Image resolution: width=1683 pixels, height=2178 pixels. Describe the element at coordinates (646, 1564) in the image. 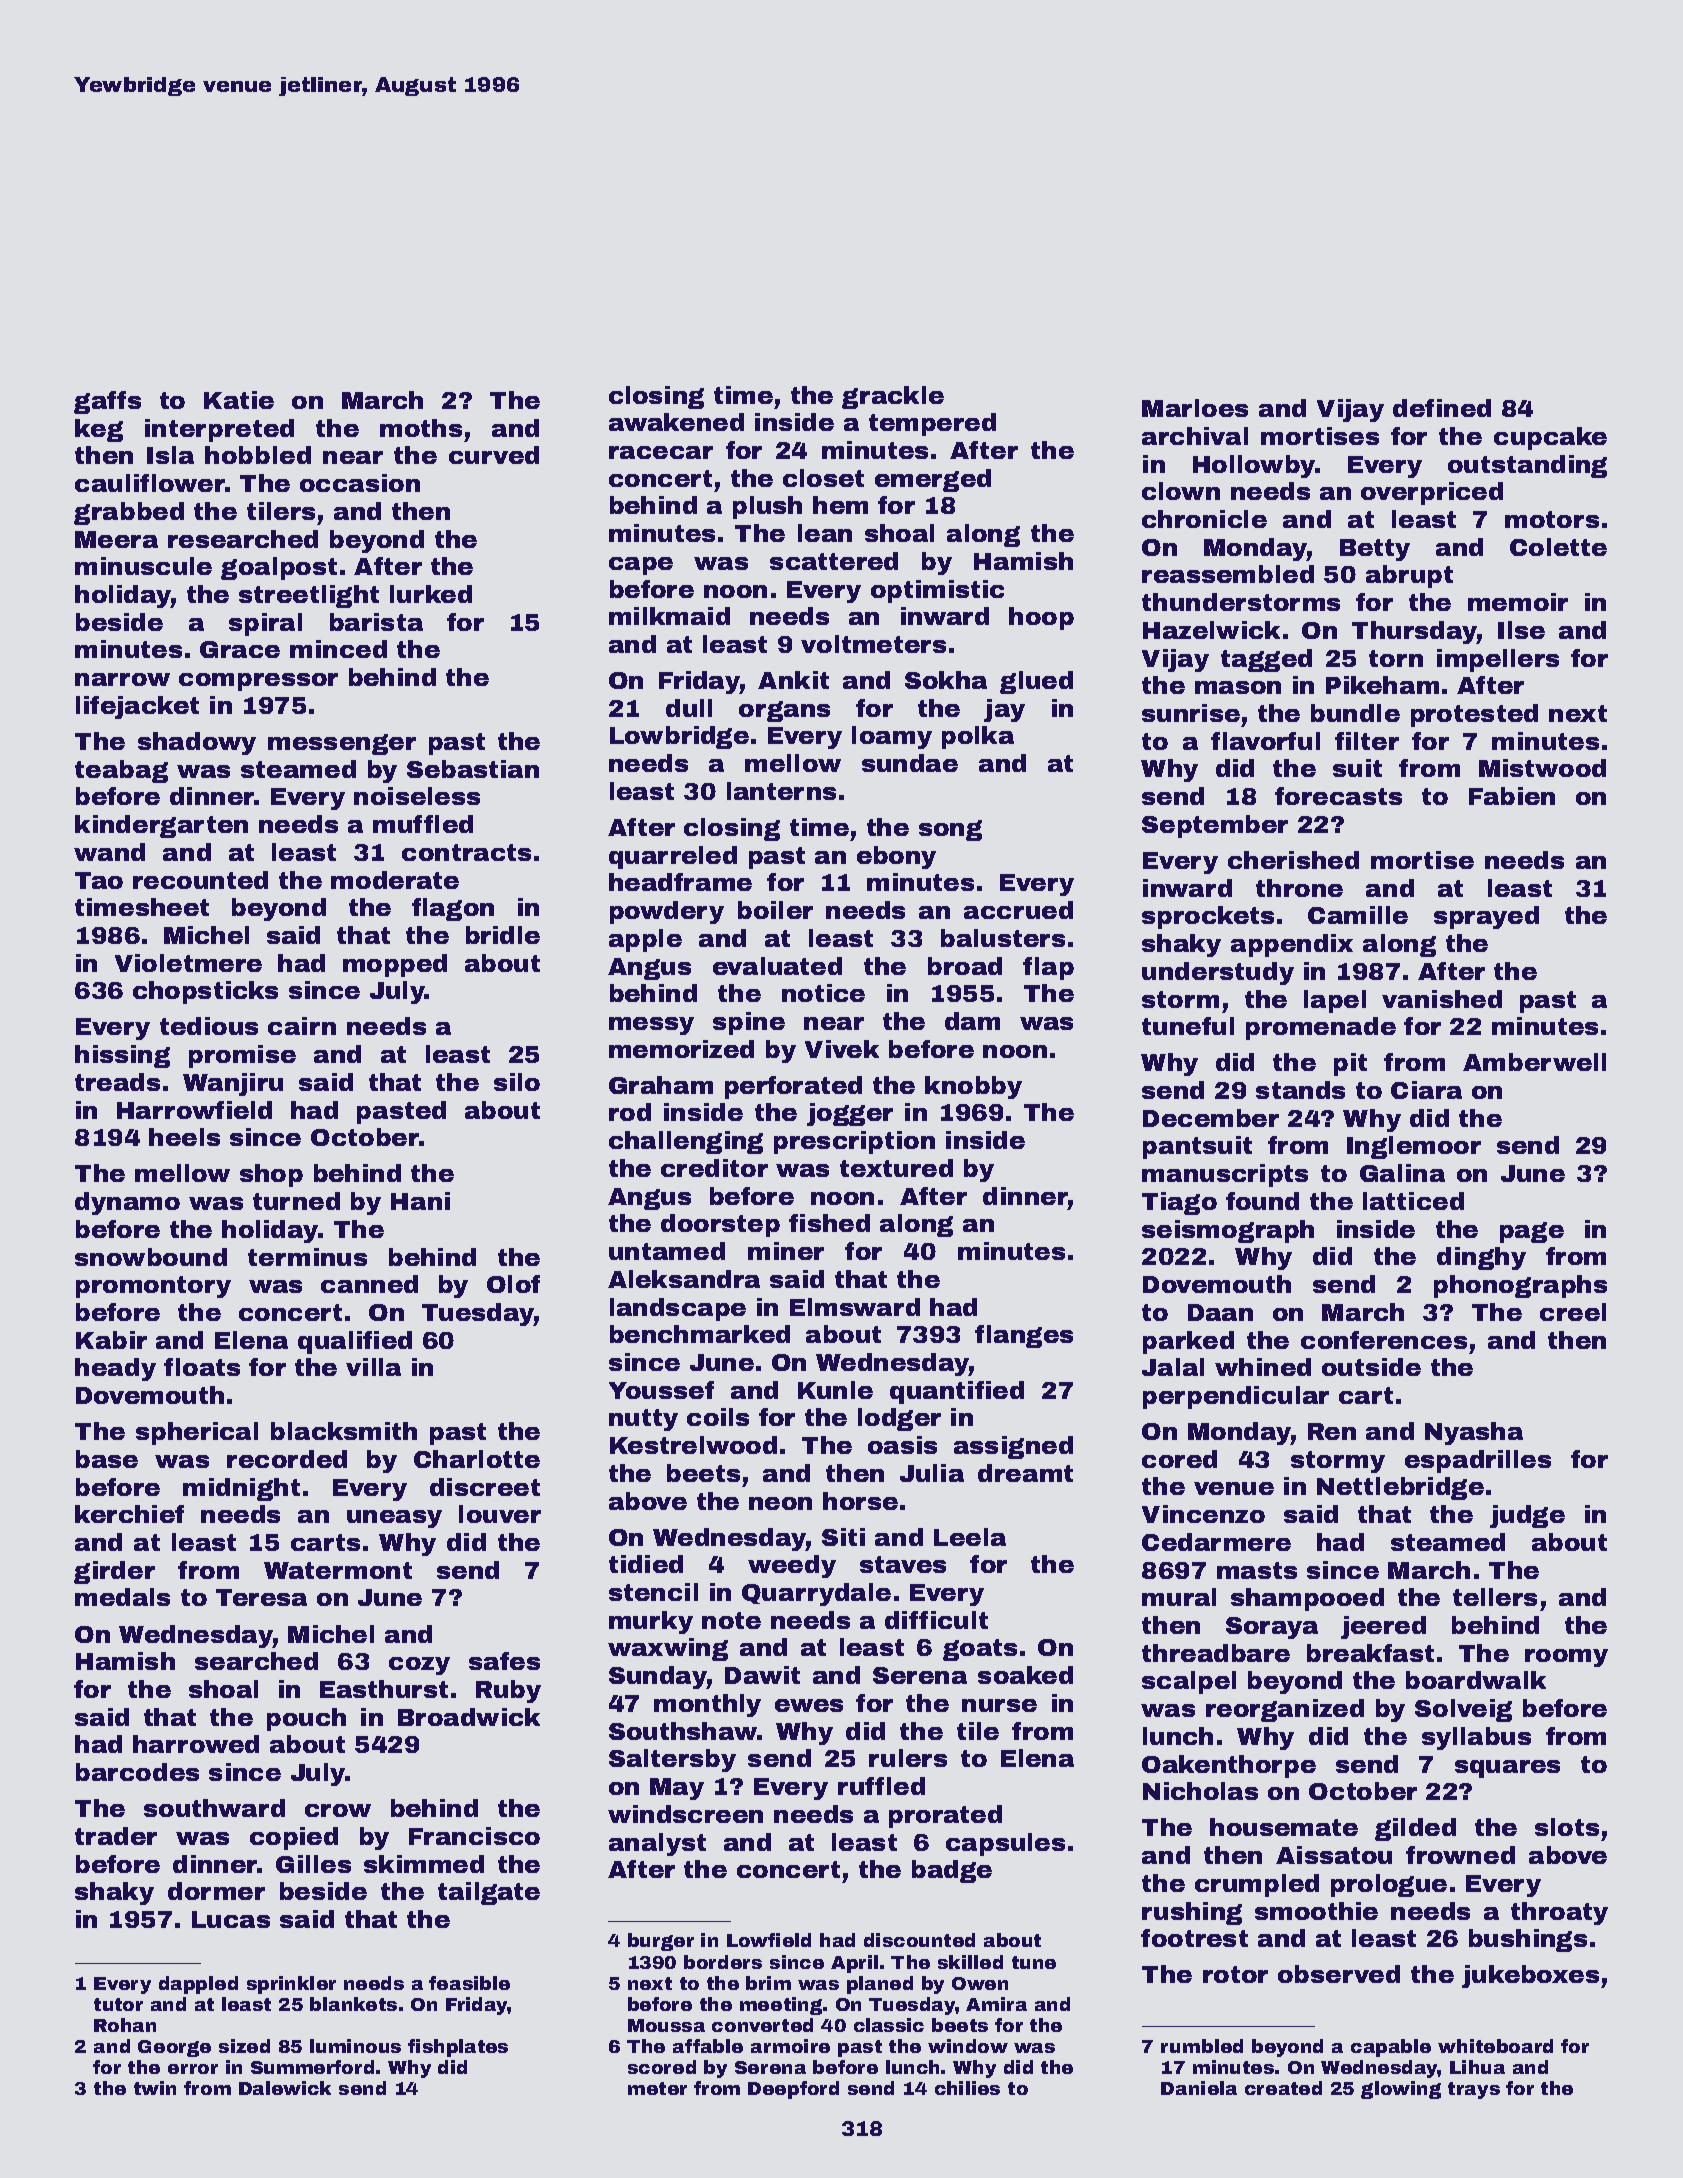

I see `tidied` at that location.
